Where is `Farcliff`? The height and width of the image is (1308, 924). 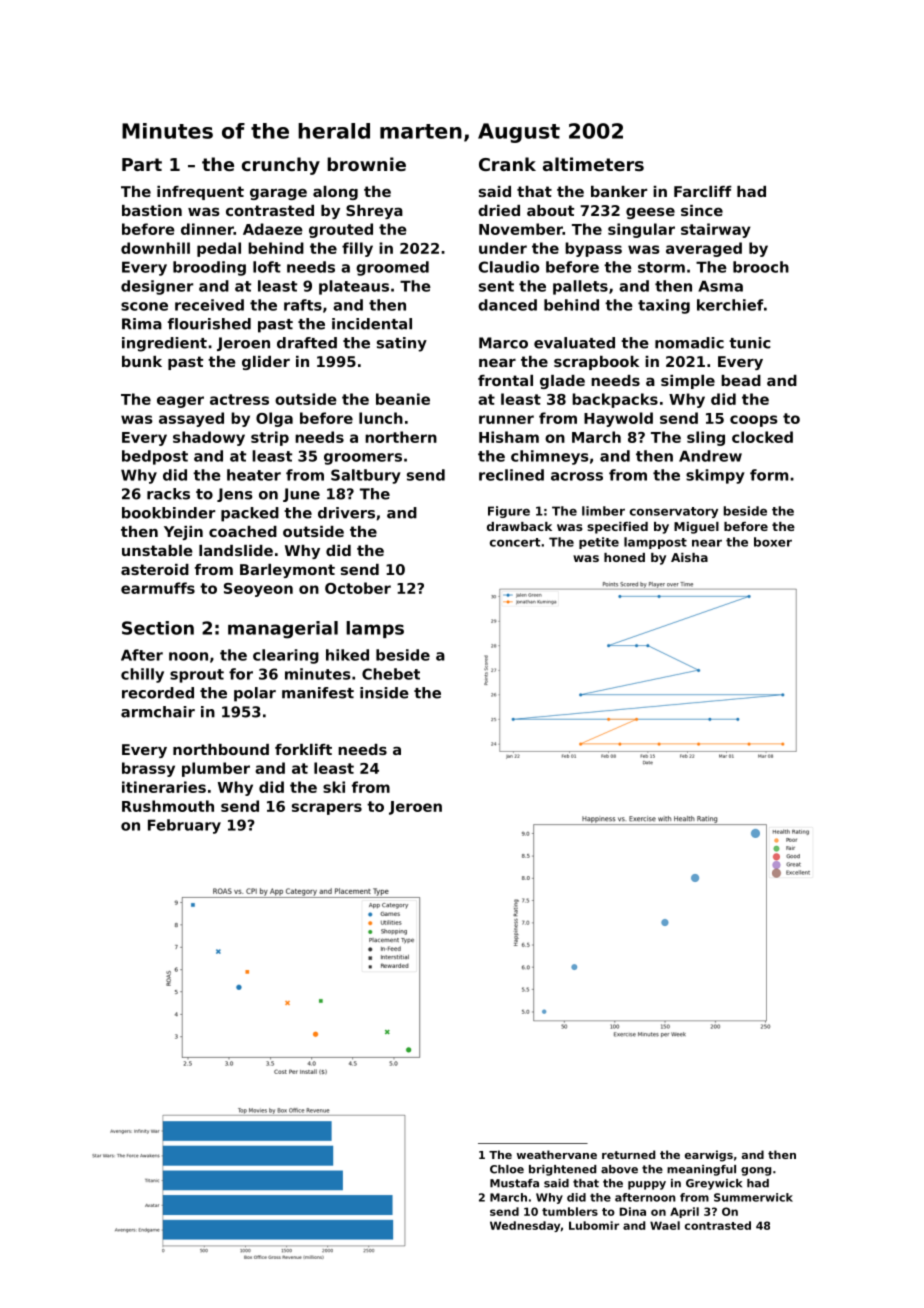
Farcliff is located at coordinates (703, 191).
